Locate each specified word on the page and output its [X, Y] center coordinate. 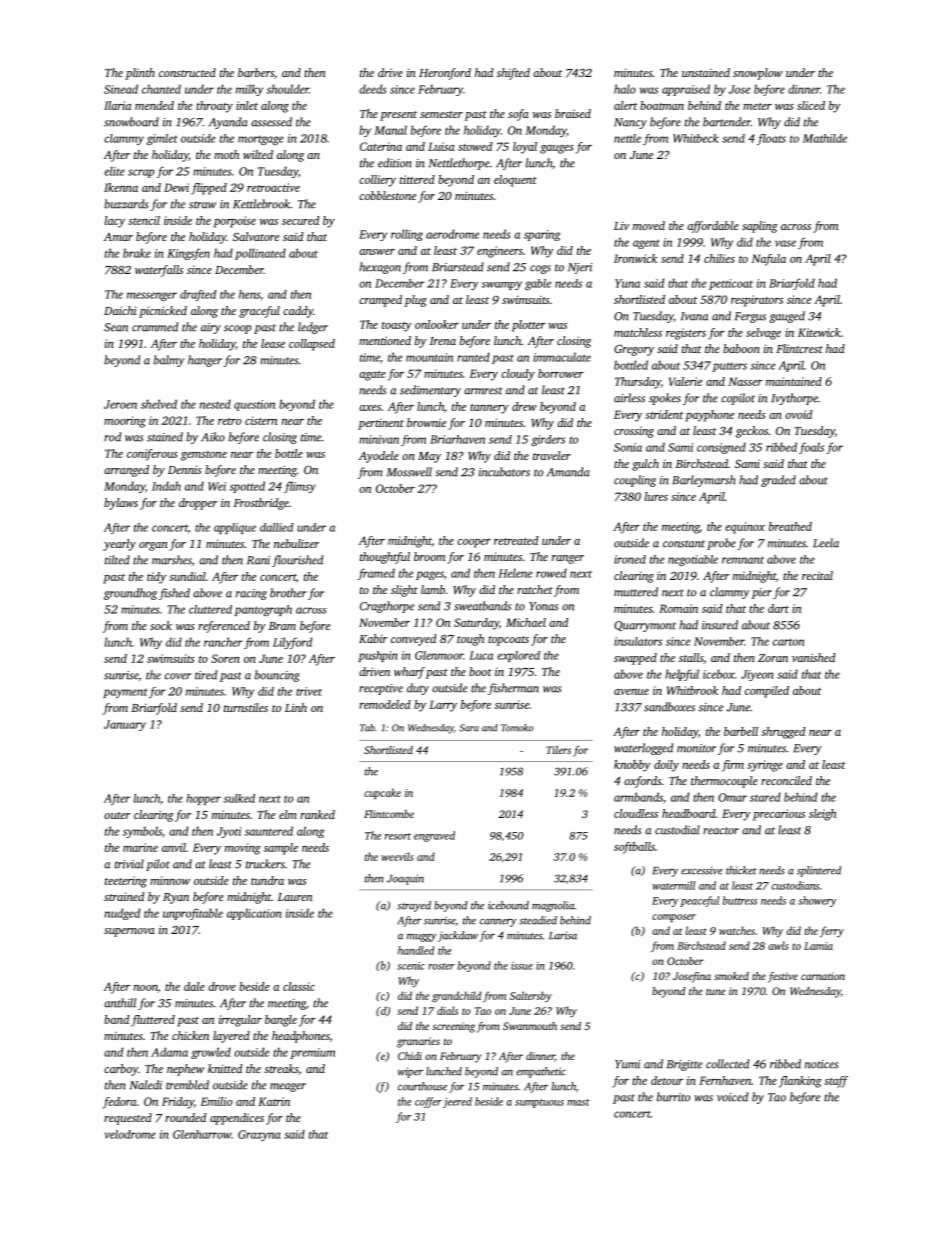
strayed [414, 906]
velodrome [130, 1134]
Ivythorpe [794, 399]
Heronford [445, 74]
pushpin [378, 656]
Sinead [121, 89]
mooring [125, 422]
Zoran [773, 658]
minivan [379, 439]
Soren [225, 658]
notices [821, 1064]
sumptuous [539, 1103]
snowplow [757, 74]
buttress [740, 900]
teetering [126, 882]
